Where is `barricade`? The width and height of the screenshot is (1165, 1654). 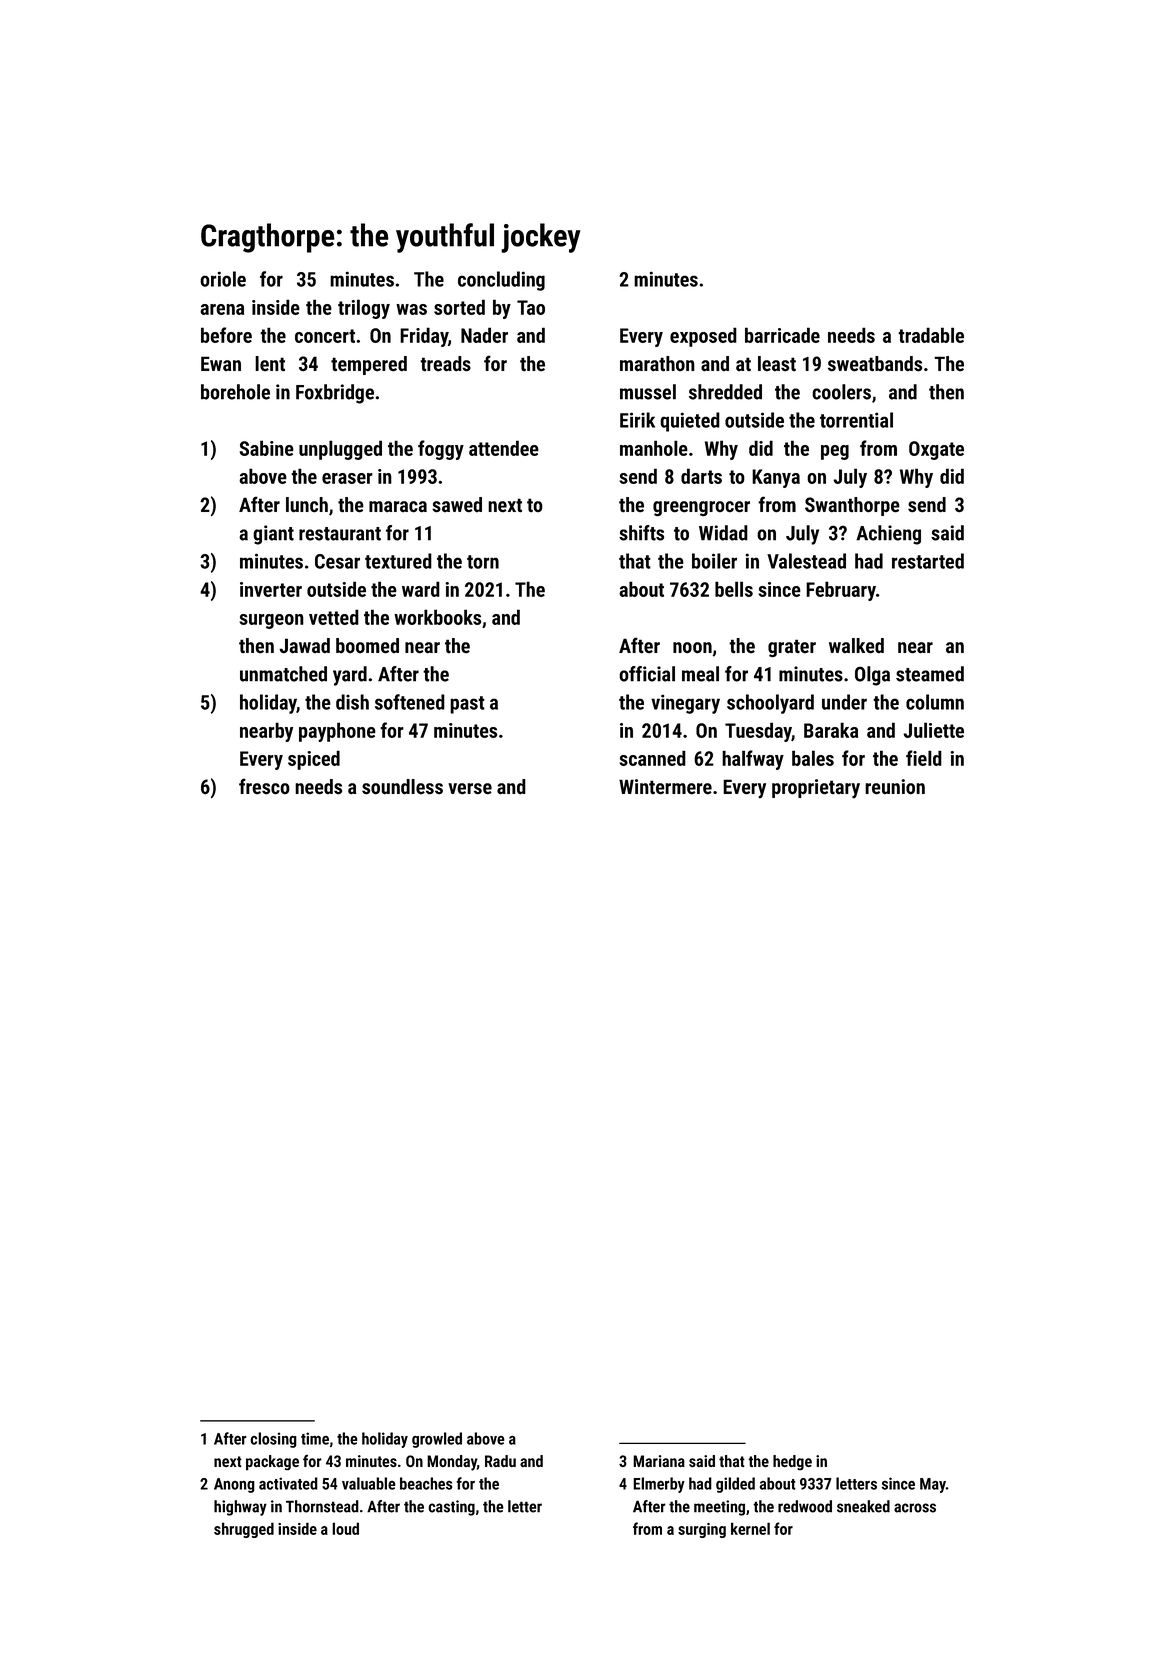
barricade is located at coordinates (782, 335).
